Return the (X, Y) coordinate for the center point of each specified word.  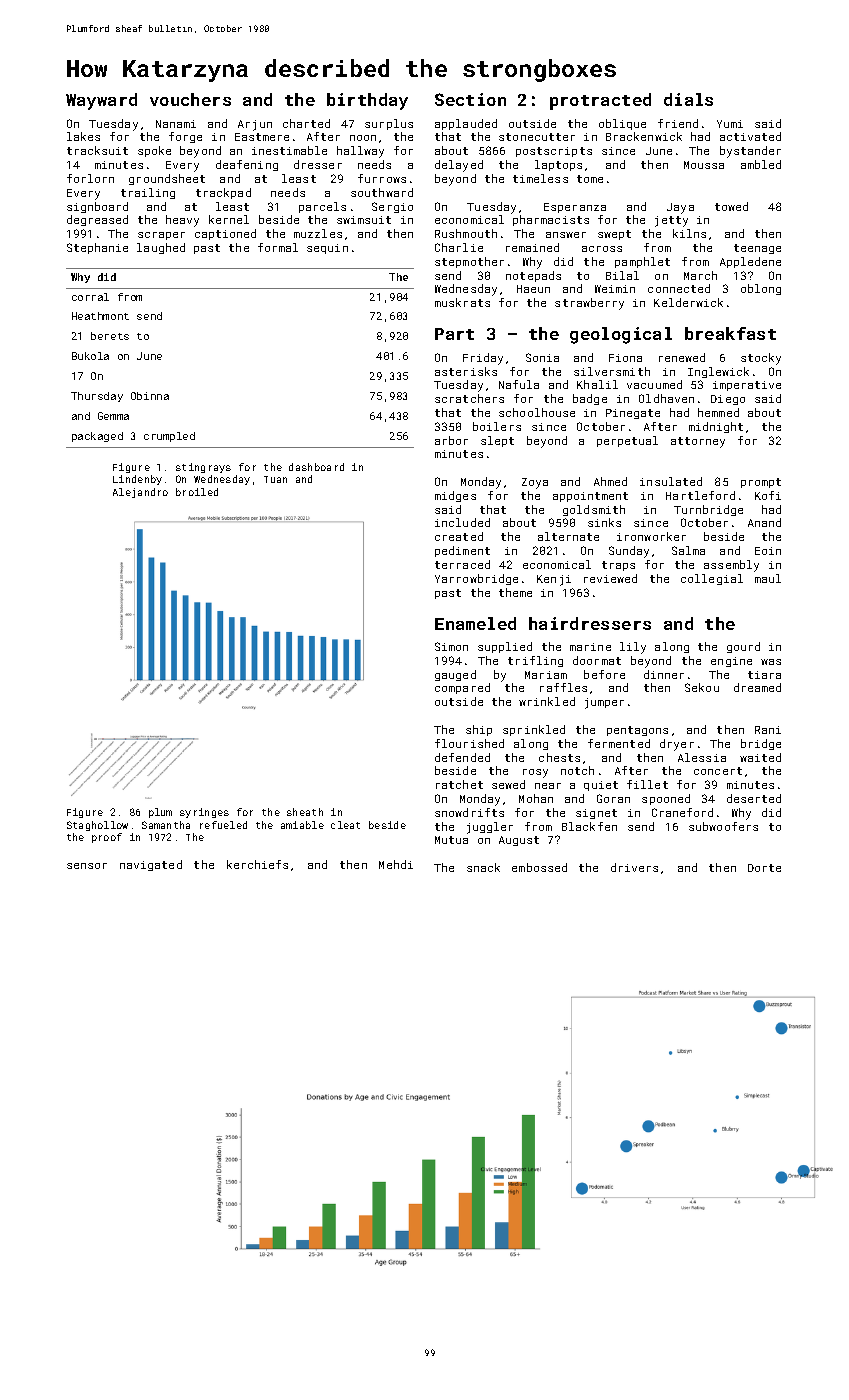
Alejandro (140, 493)
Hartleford (700, 495)
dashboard (316, 467)
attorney (698, 442)
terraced (462, 564)
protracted (600, 101)
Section (470, 99)
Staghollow (97, 826)
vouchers (190, 99)
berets (110, 336)
